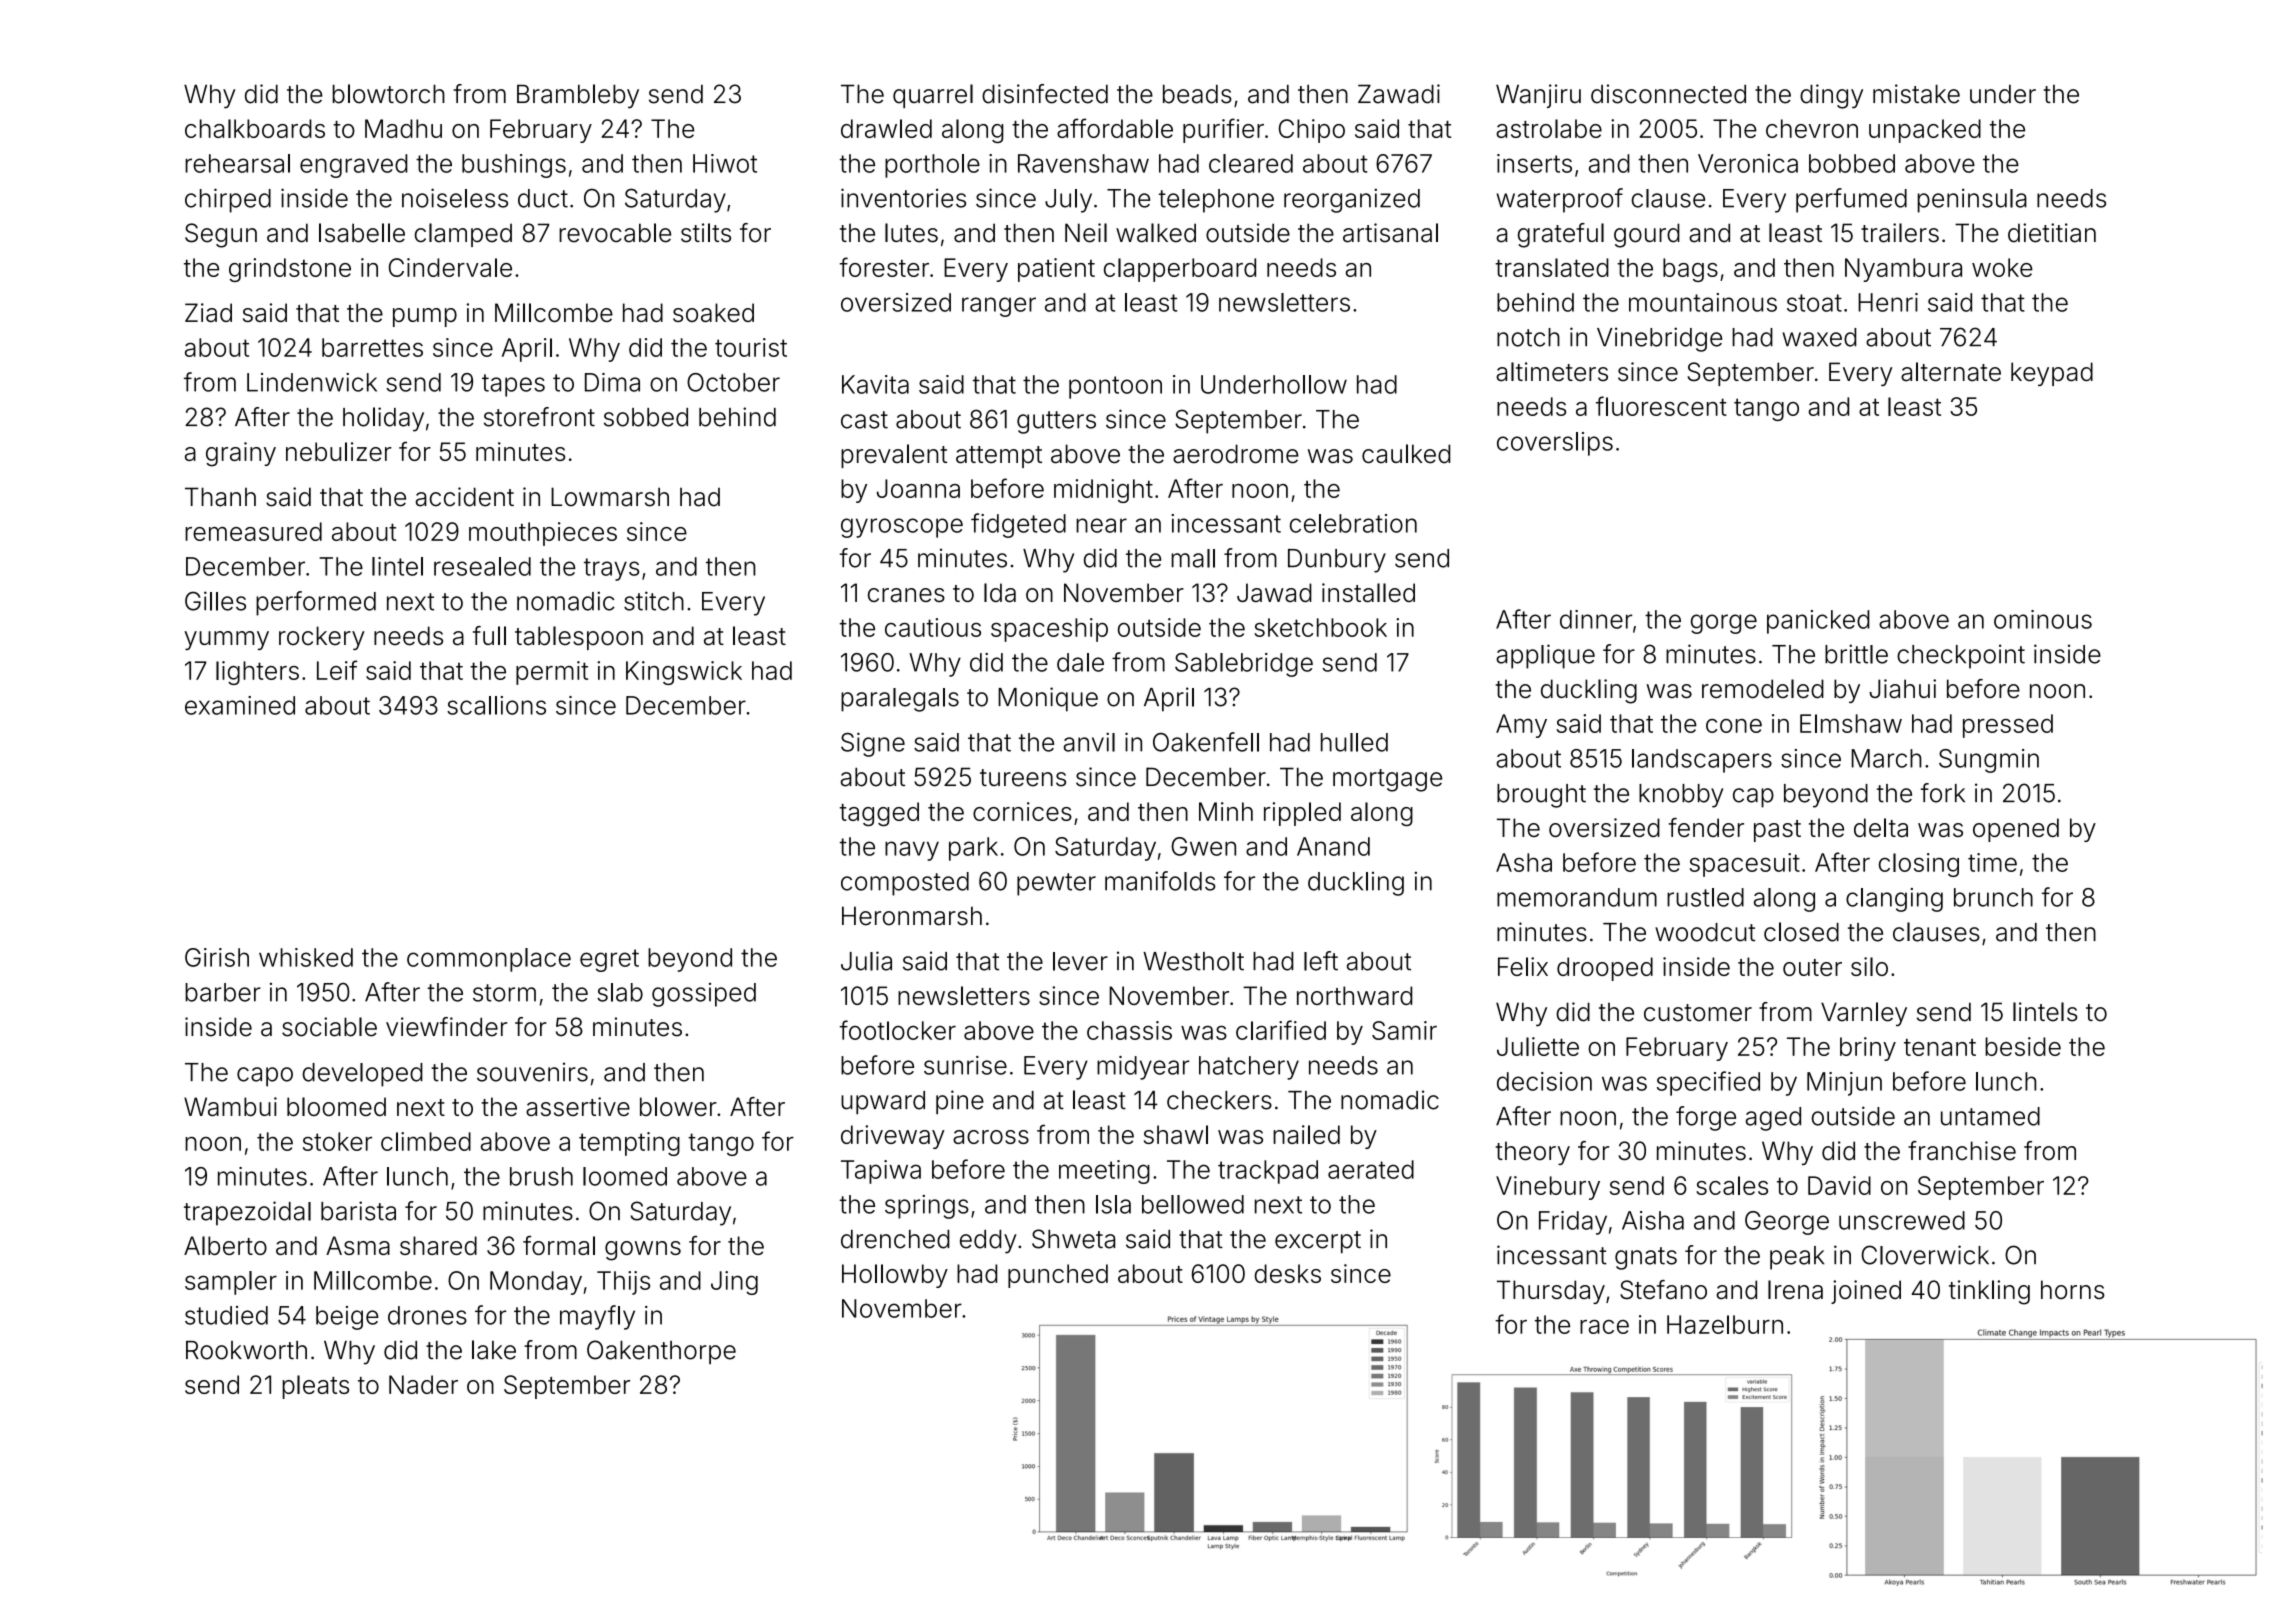 This document has height=1620, width=2292. I want to click on disconnected, so click(1668, 94).
